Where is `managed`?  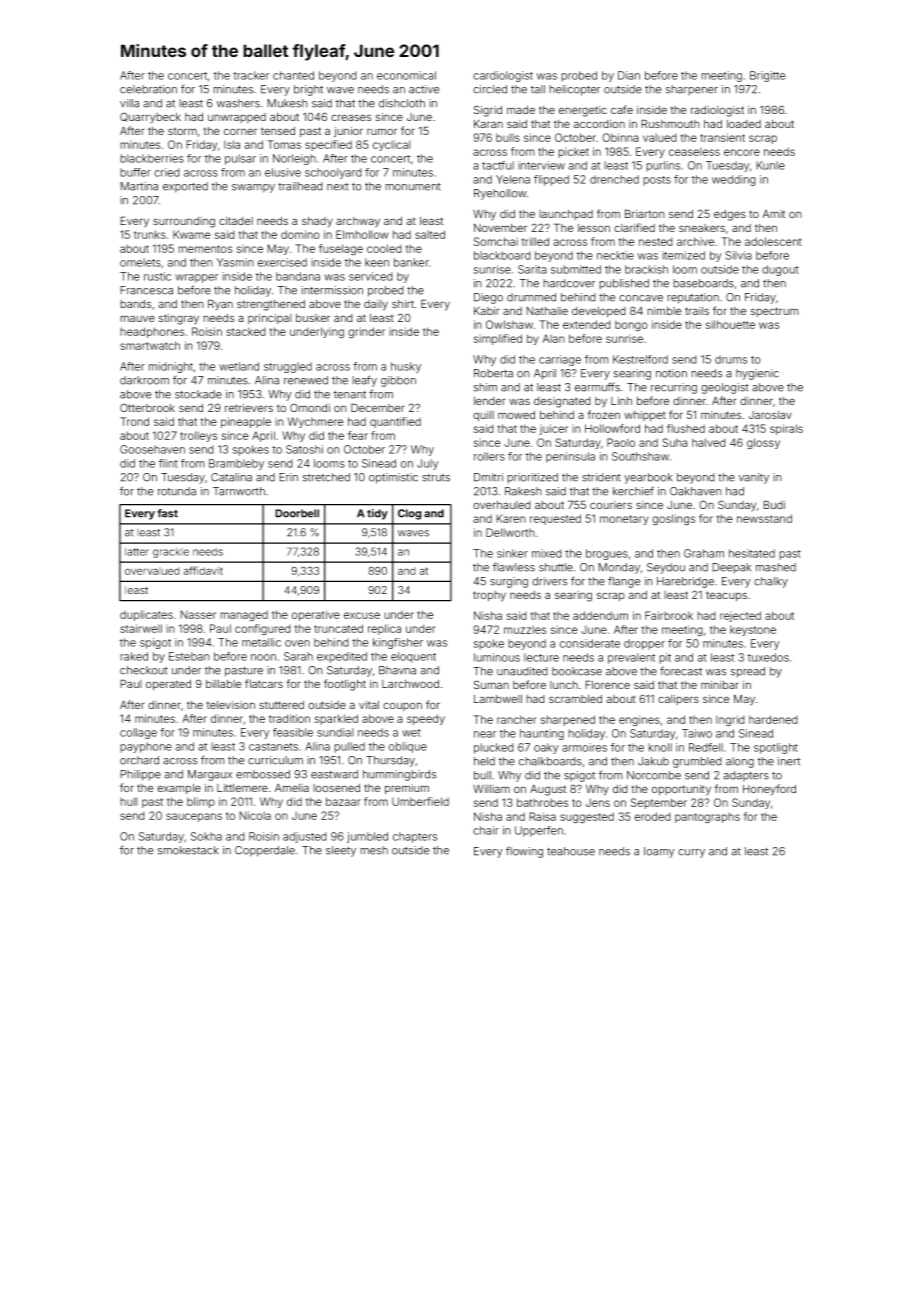 managed is located at coordinates (244, 616).
